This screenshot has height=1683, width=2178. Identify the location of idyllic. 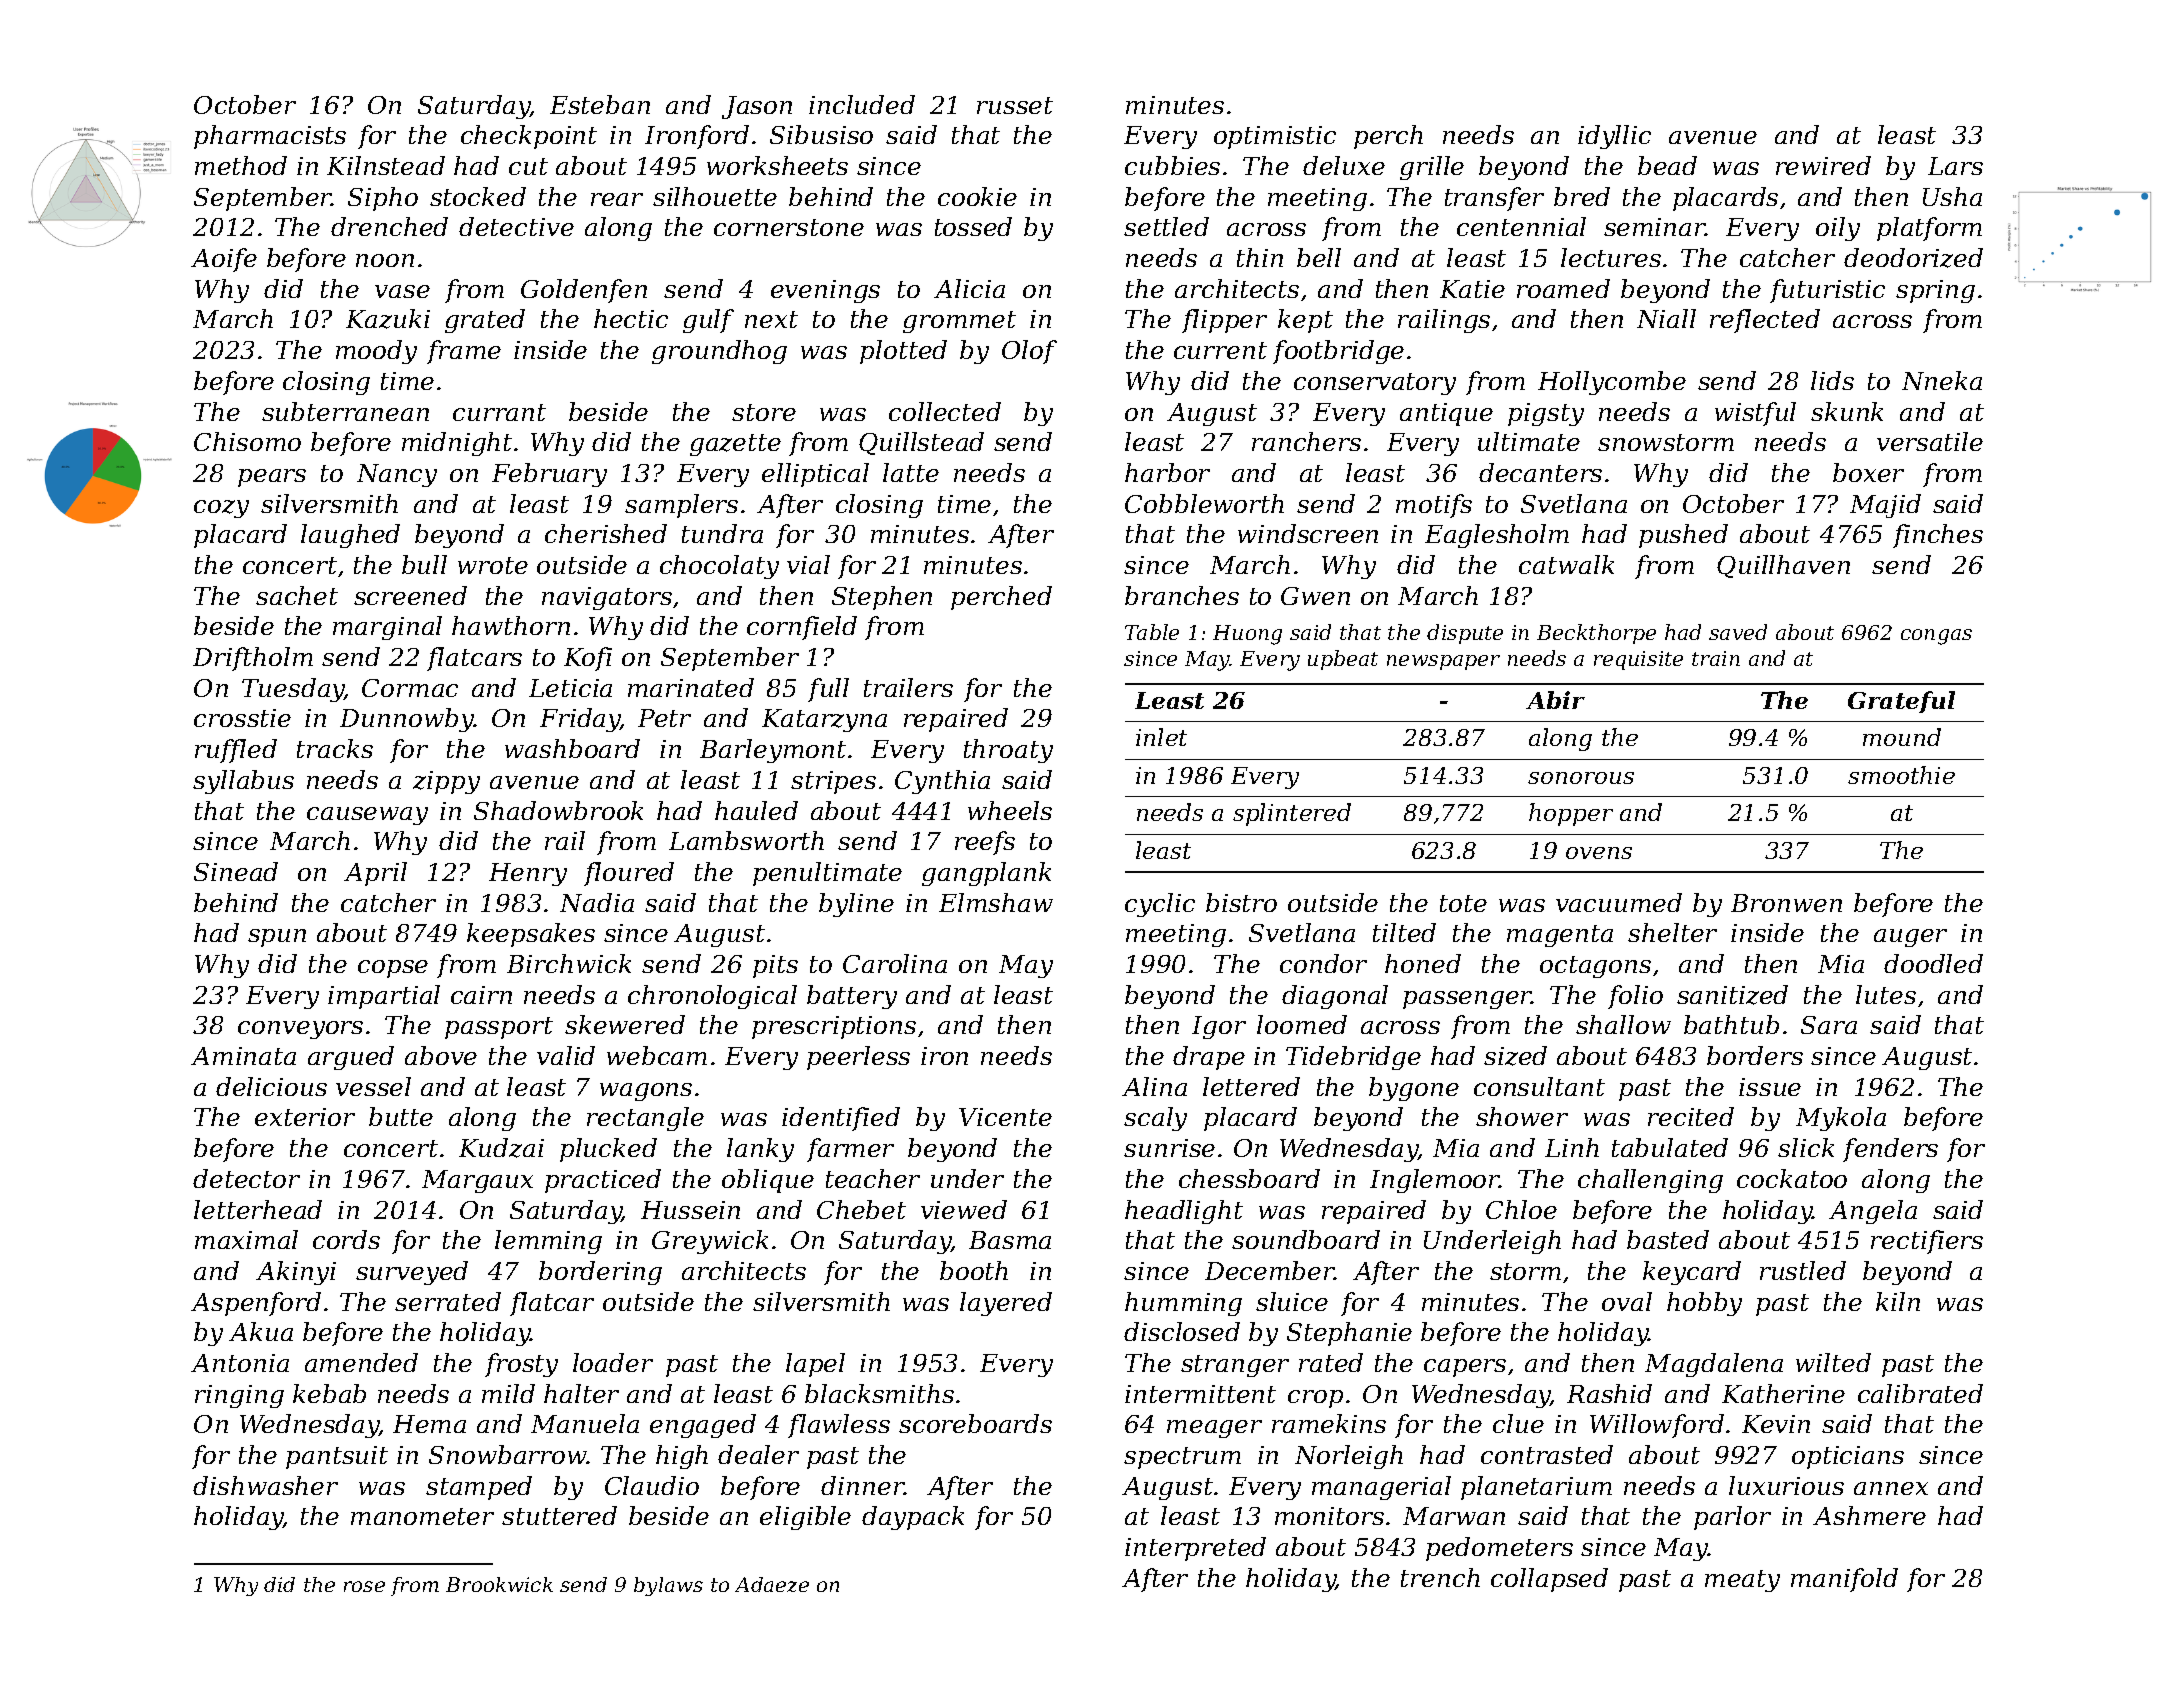
(1614, 137).
